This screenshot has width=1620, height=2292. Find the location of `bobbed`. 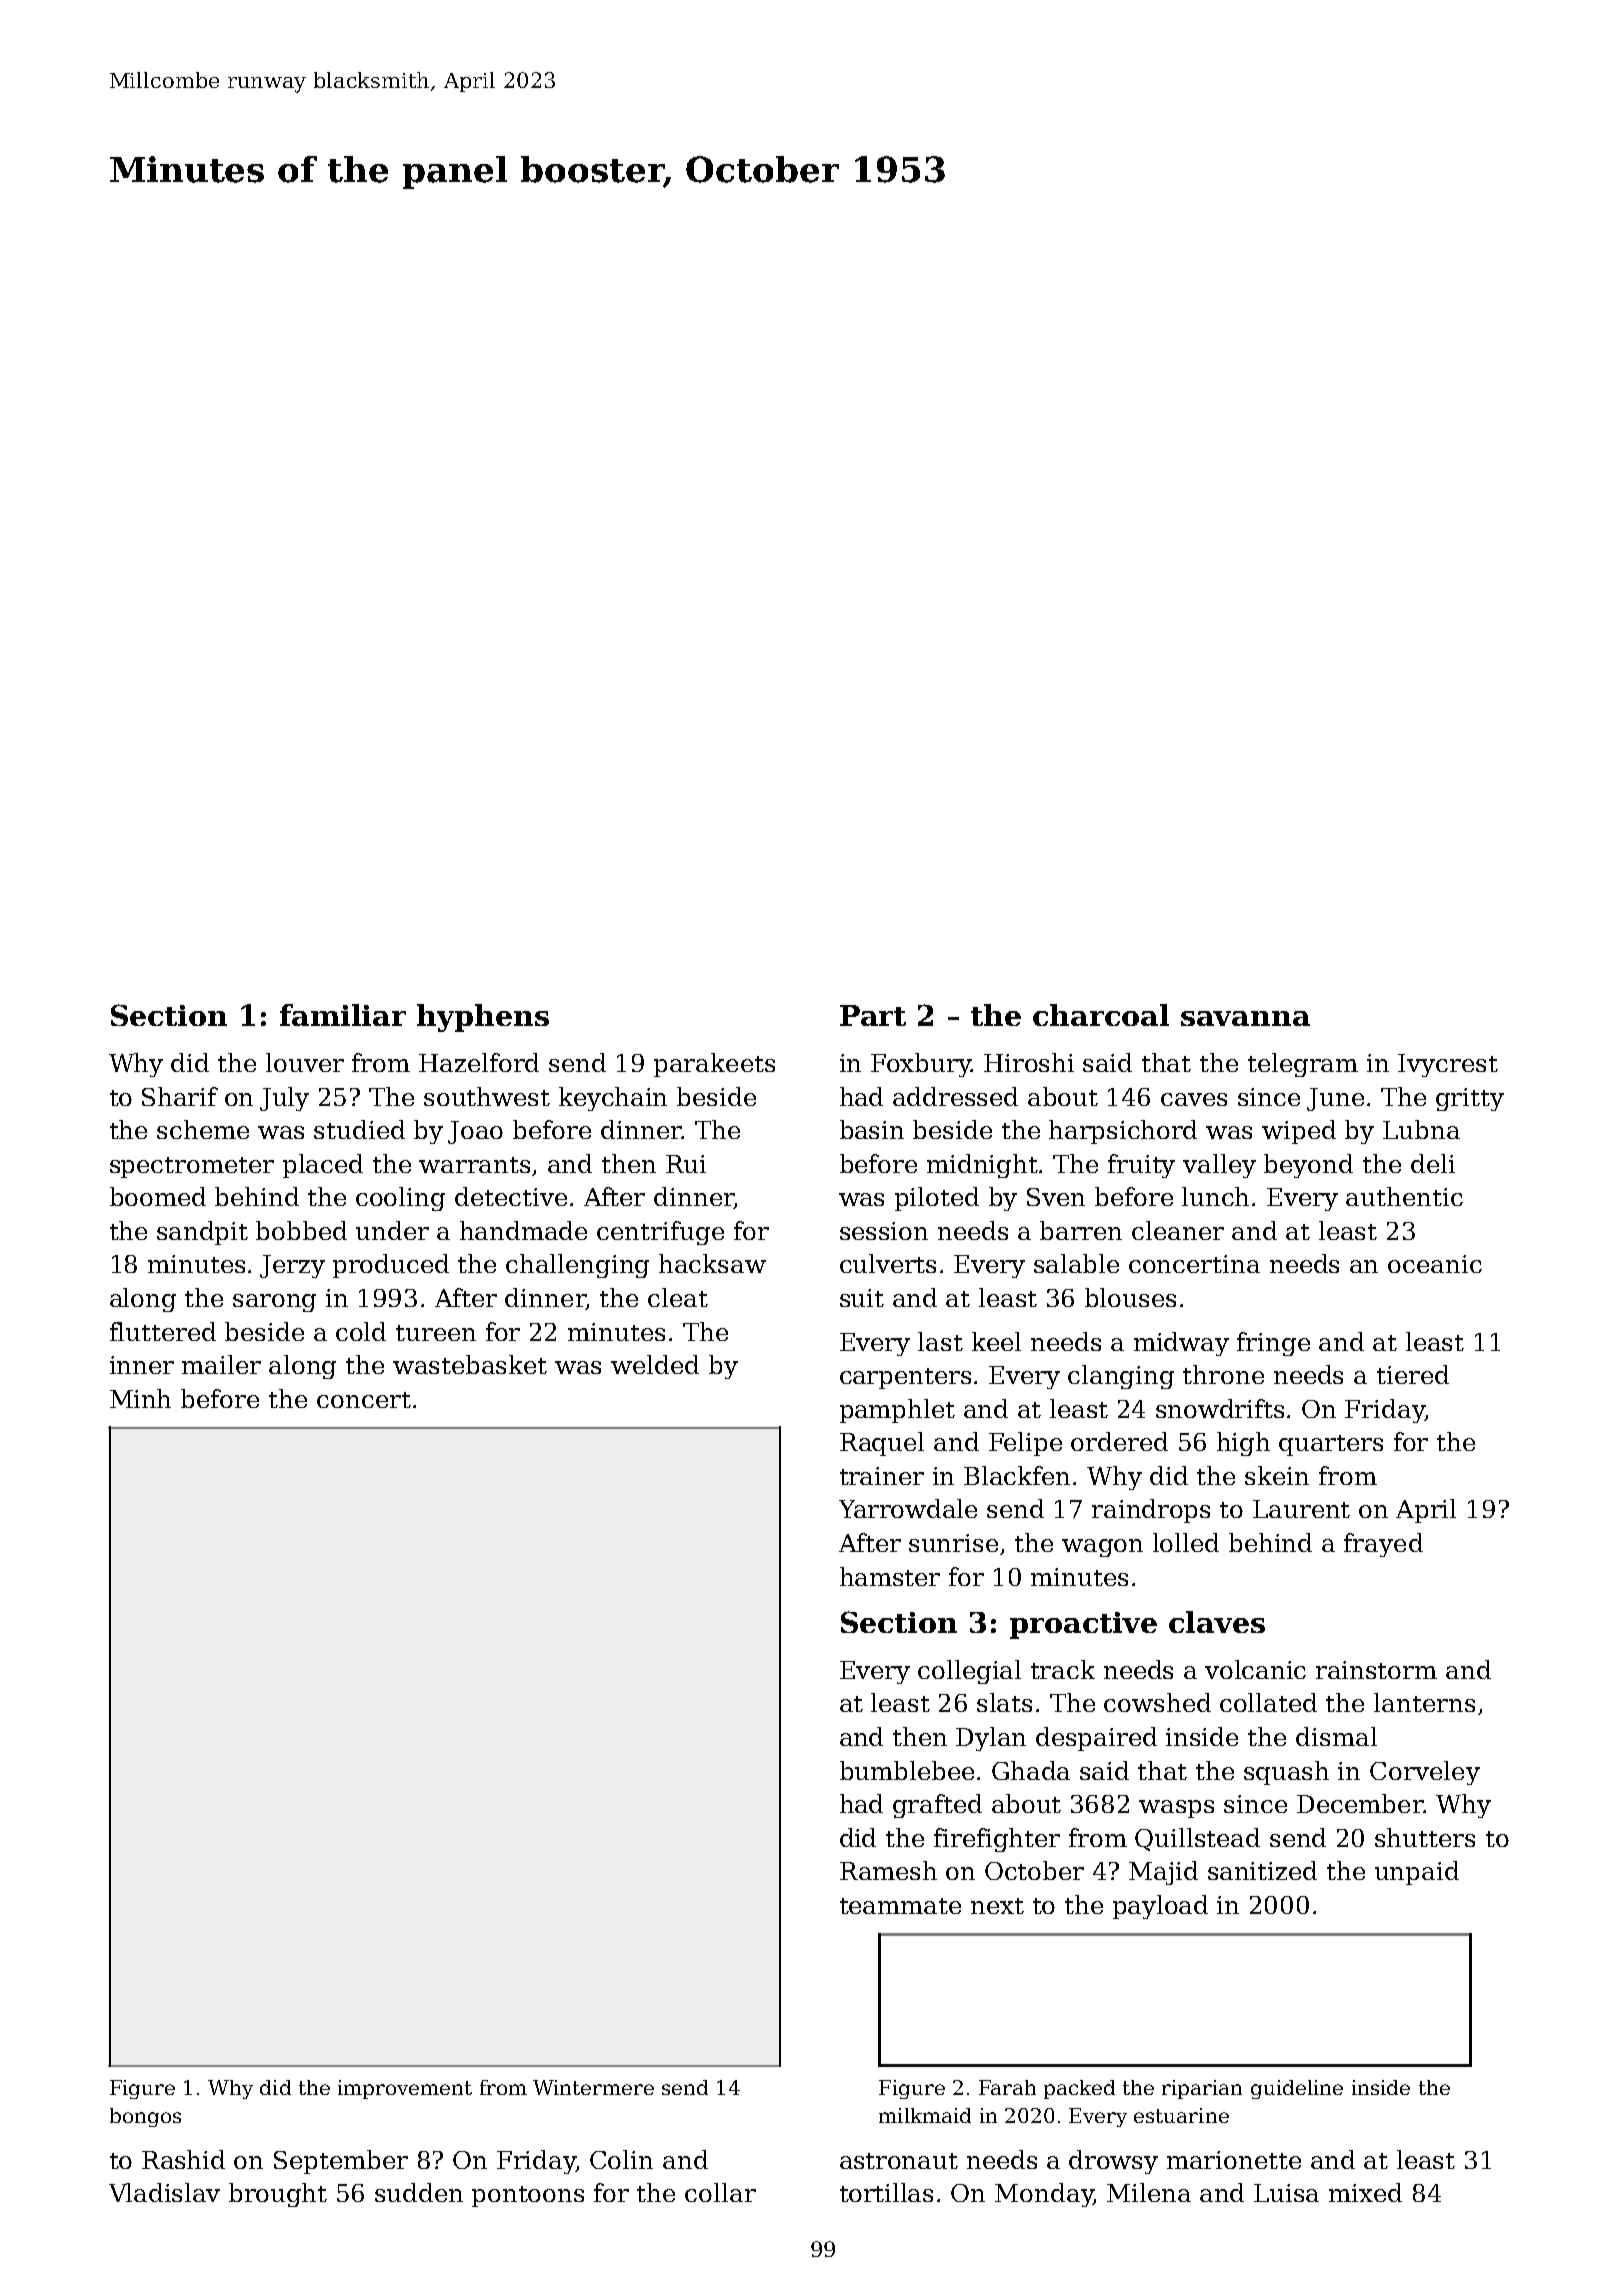

bobbed is located at coordinates (301, 1230).
